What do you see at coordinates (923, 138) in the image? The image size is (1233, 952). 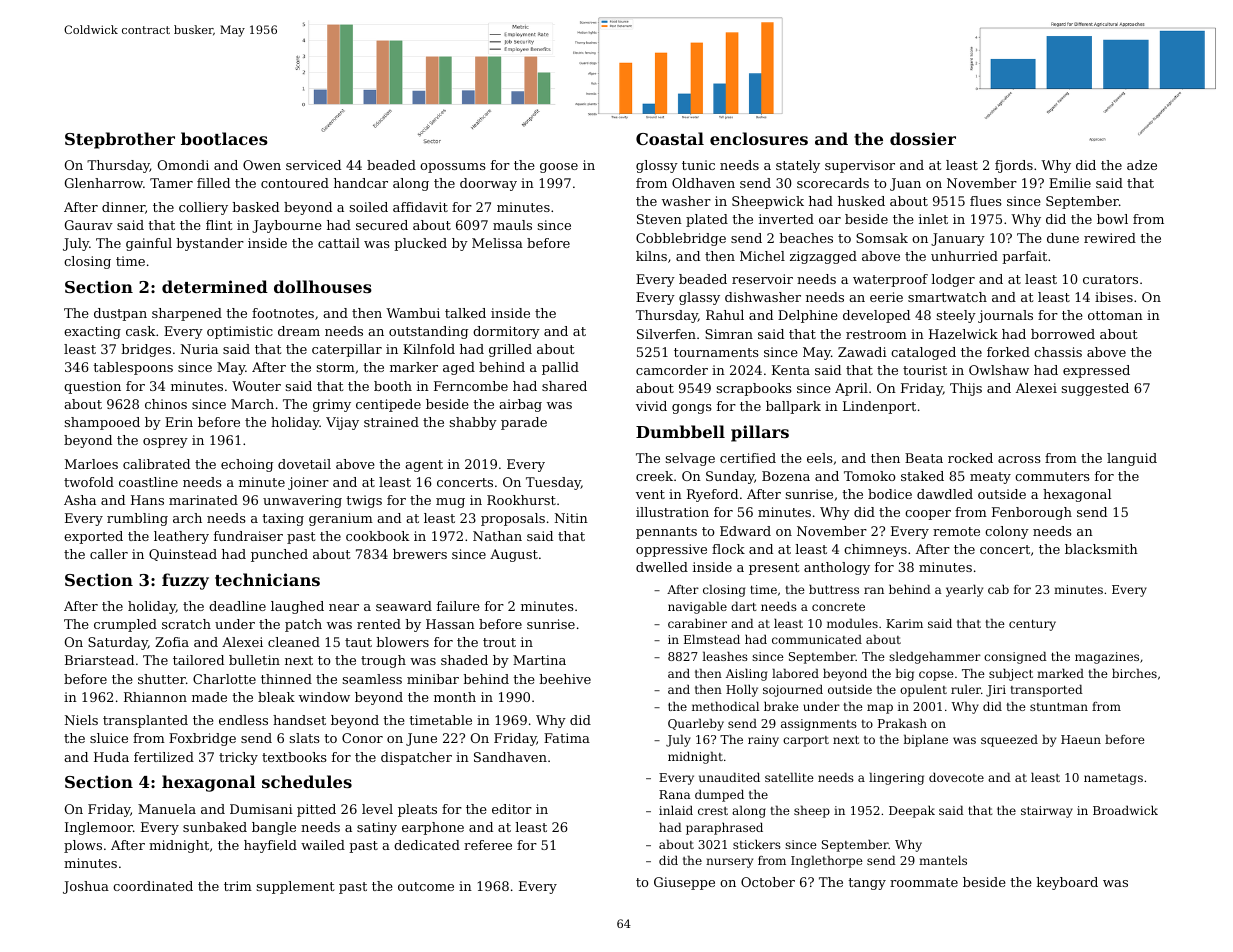 I see `dossier` at bounding box center [923, 138].
